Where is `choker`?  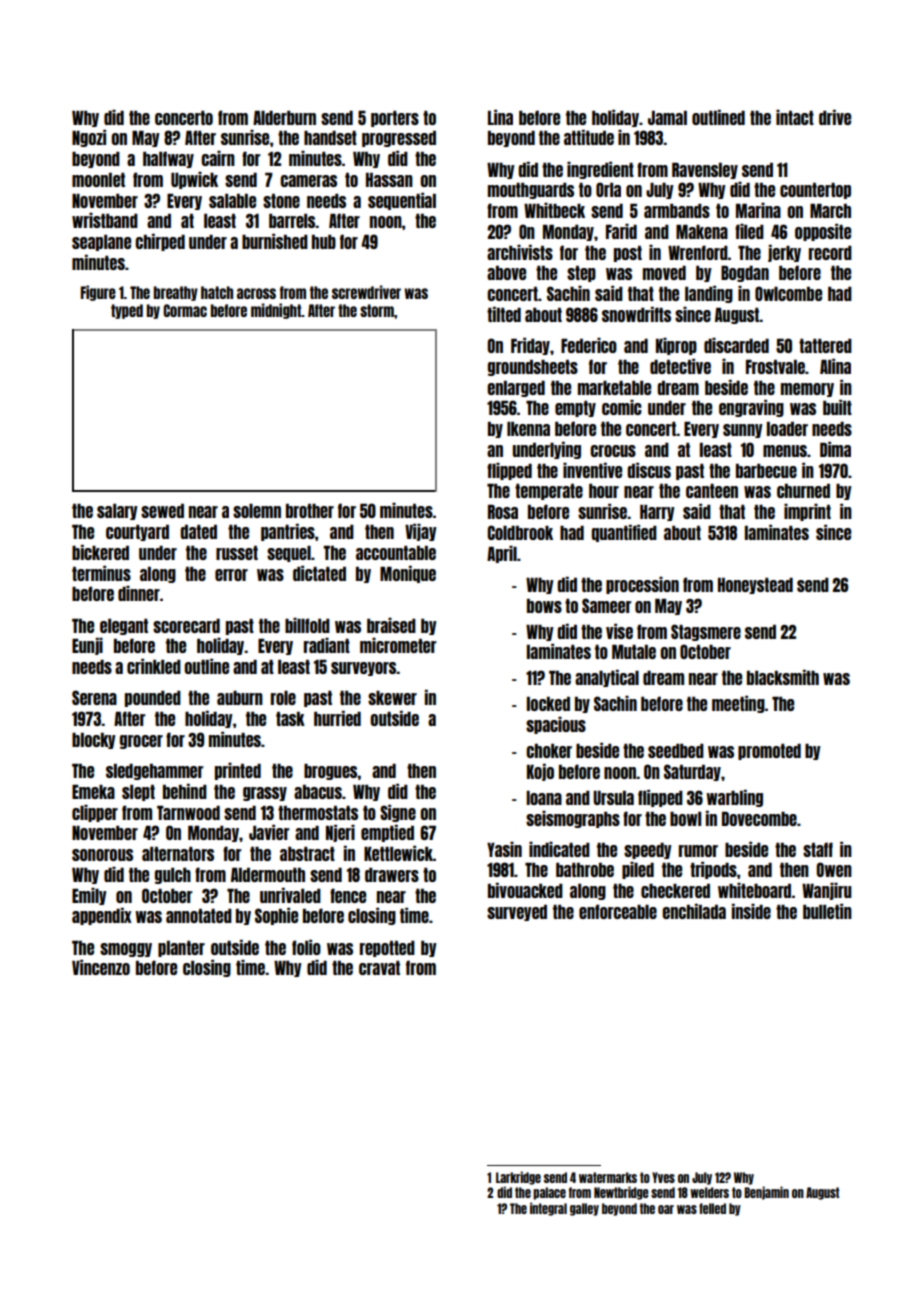 choker is located at coordinates (549, 751).
